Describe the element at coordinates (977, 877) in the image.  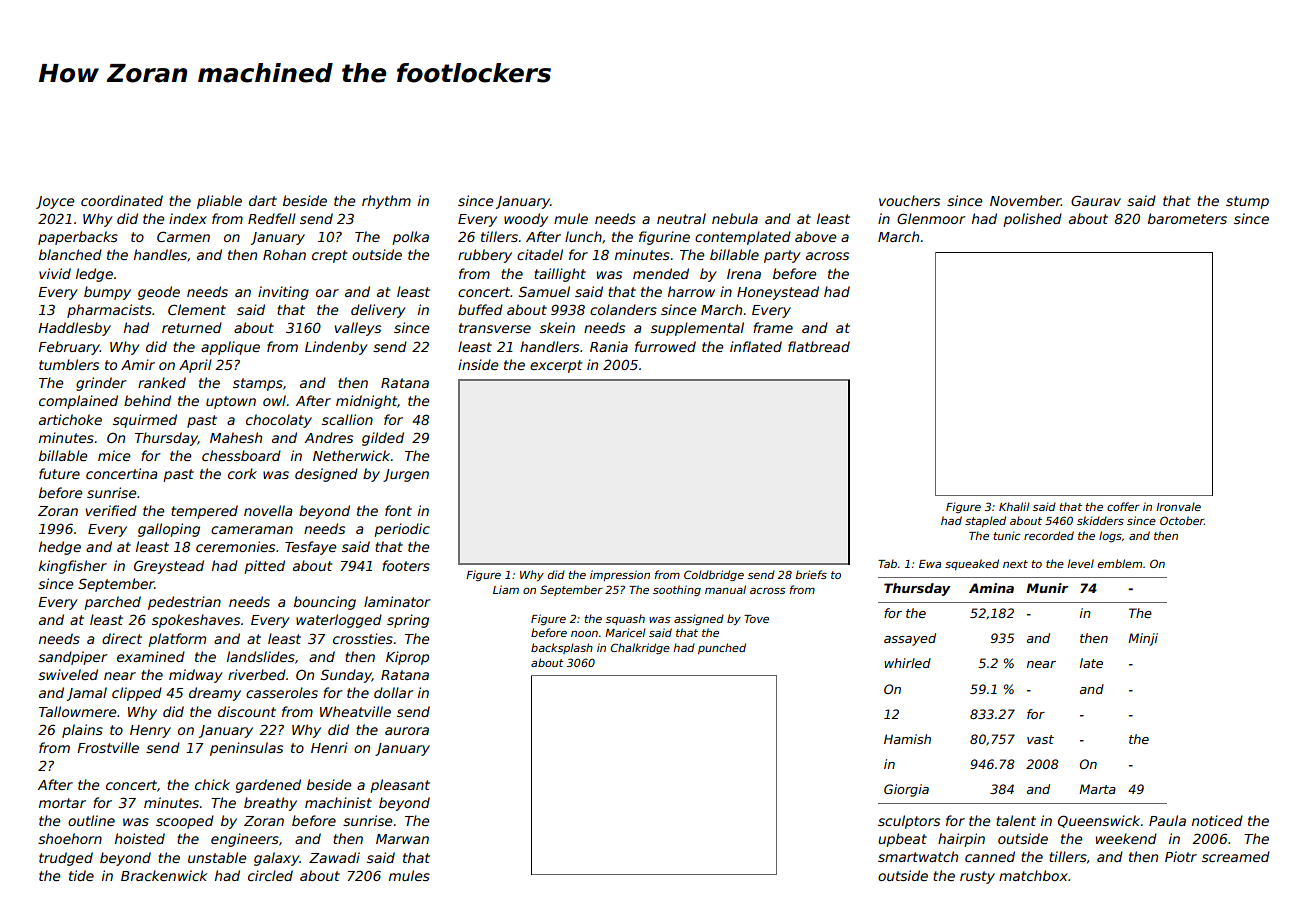
I see `rusty` at that location.
